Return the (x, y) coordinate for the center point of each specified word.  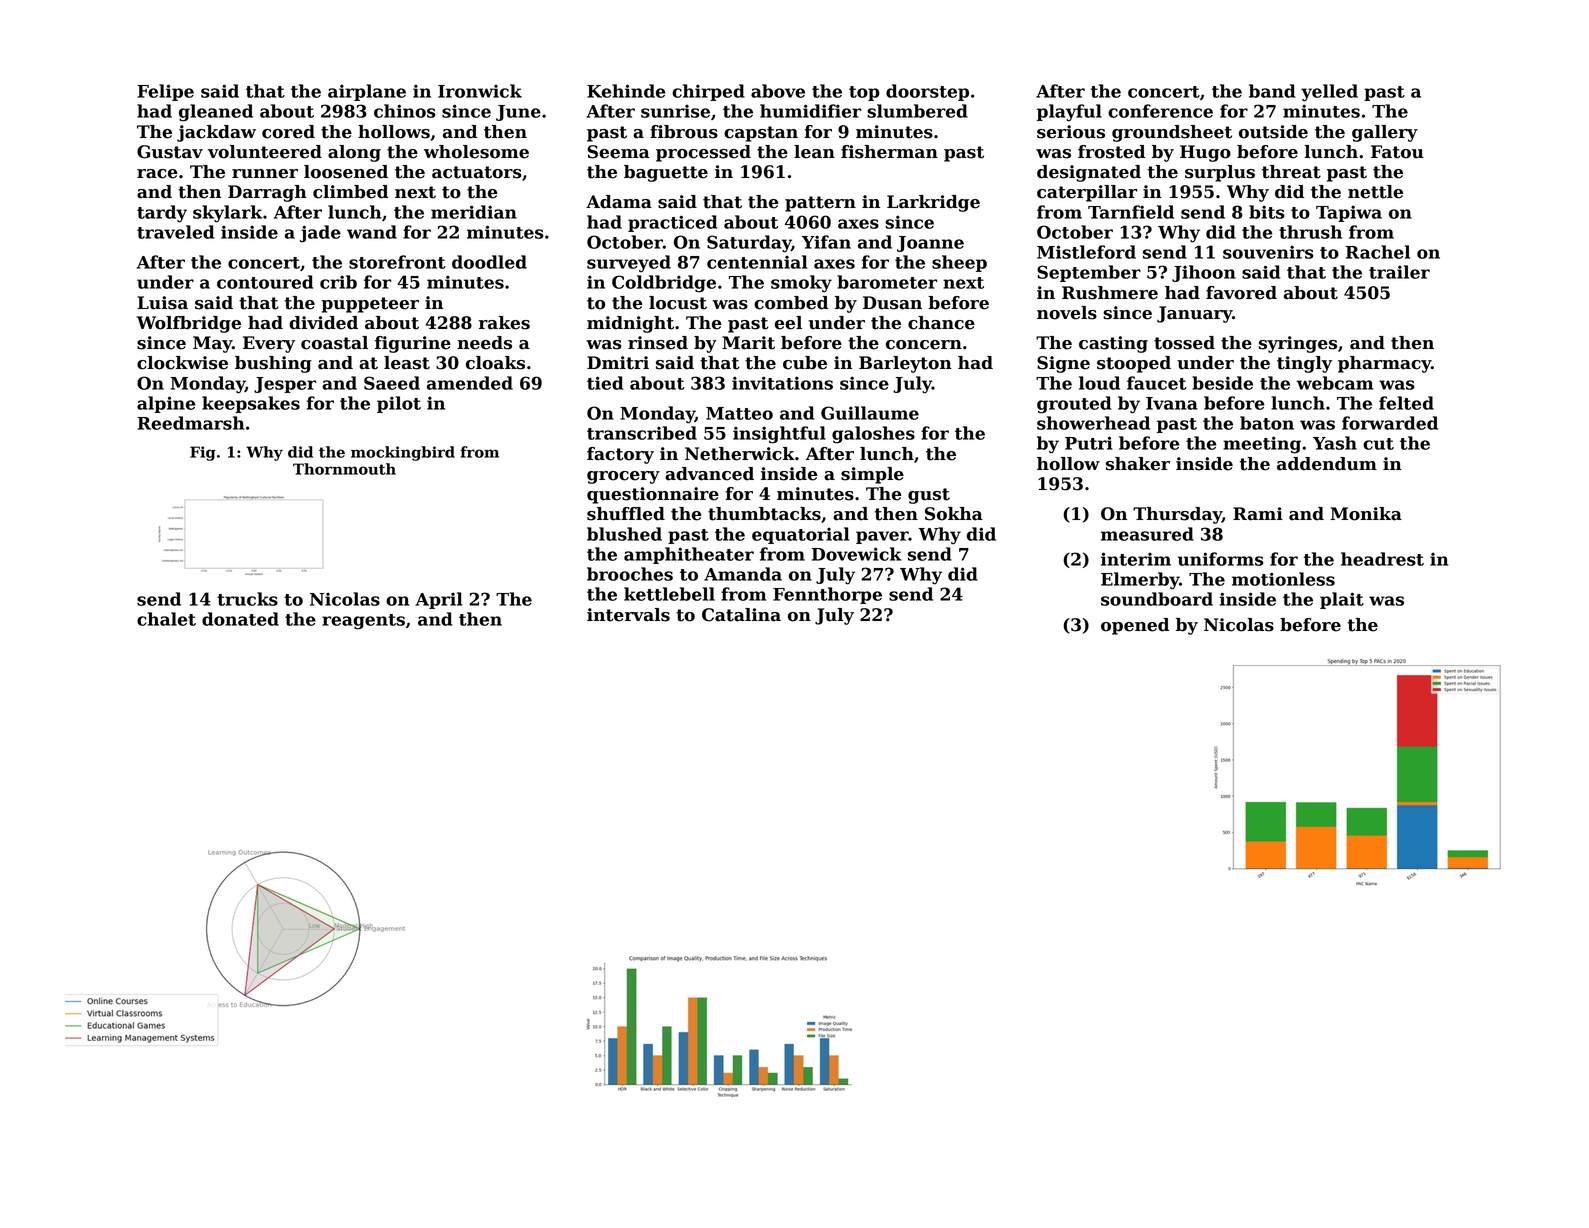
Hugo (1205, 153)
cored (288, 132)
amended (470, 383)
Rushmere (1110, 293)
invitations (782, 383)
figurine (413, 344)
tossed (1184, 343)
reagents (363, 622)
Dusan (892, 303)
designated (1089, 173)
